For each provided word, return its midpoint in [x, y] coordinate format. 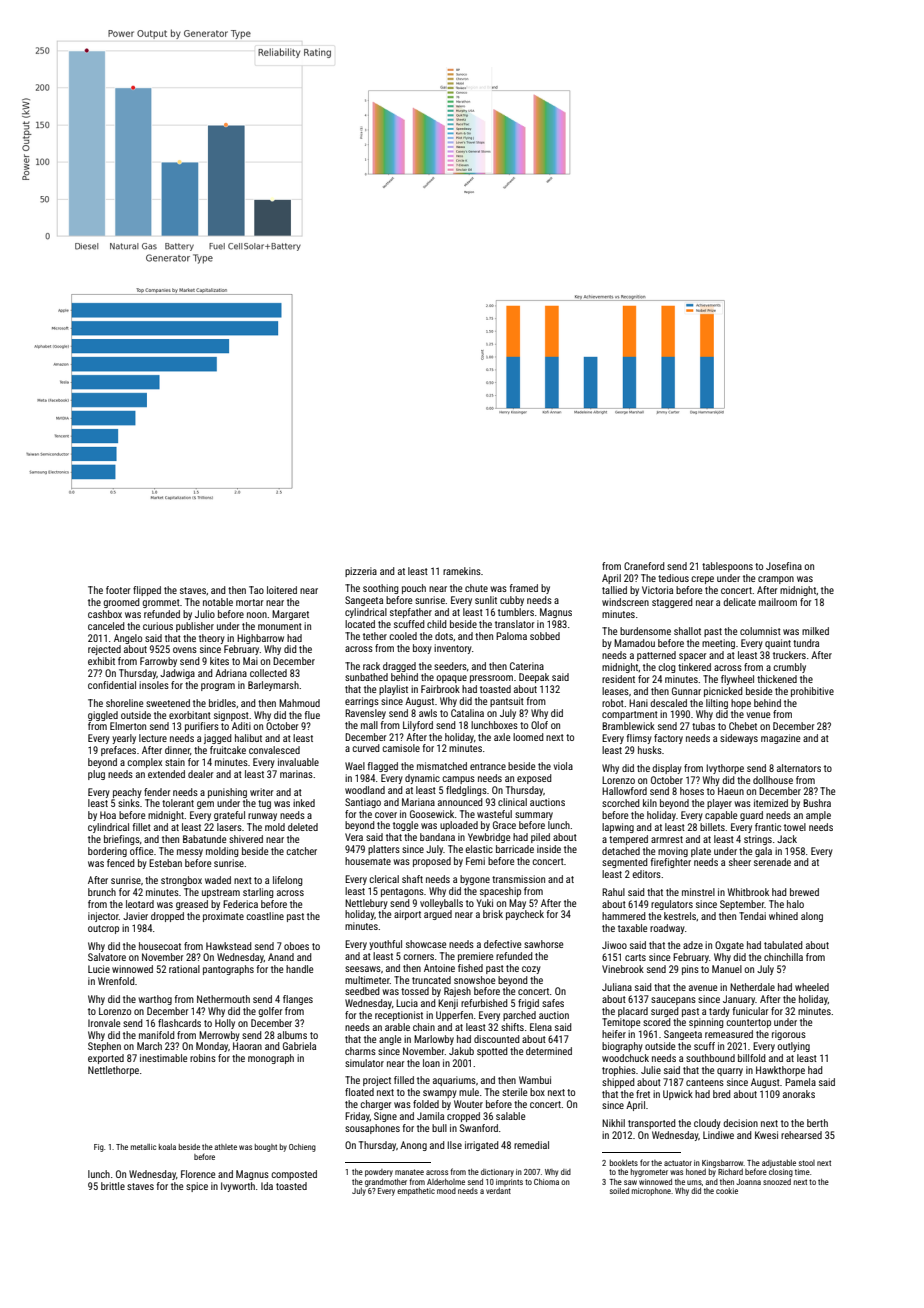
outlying [793, 1047]
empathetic [416, 1192]
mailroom [778, 602]
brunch [102, 892]
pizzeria [361, 572]
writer [261, 792]
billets [712, 827]
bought [266, 1148]
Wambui [535, 1080]
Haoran [247, 1046]
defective [502, 944]
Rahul [613, 892]
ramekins [462, 571]
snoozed [777, 1182]
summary [534, 816]
